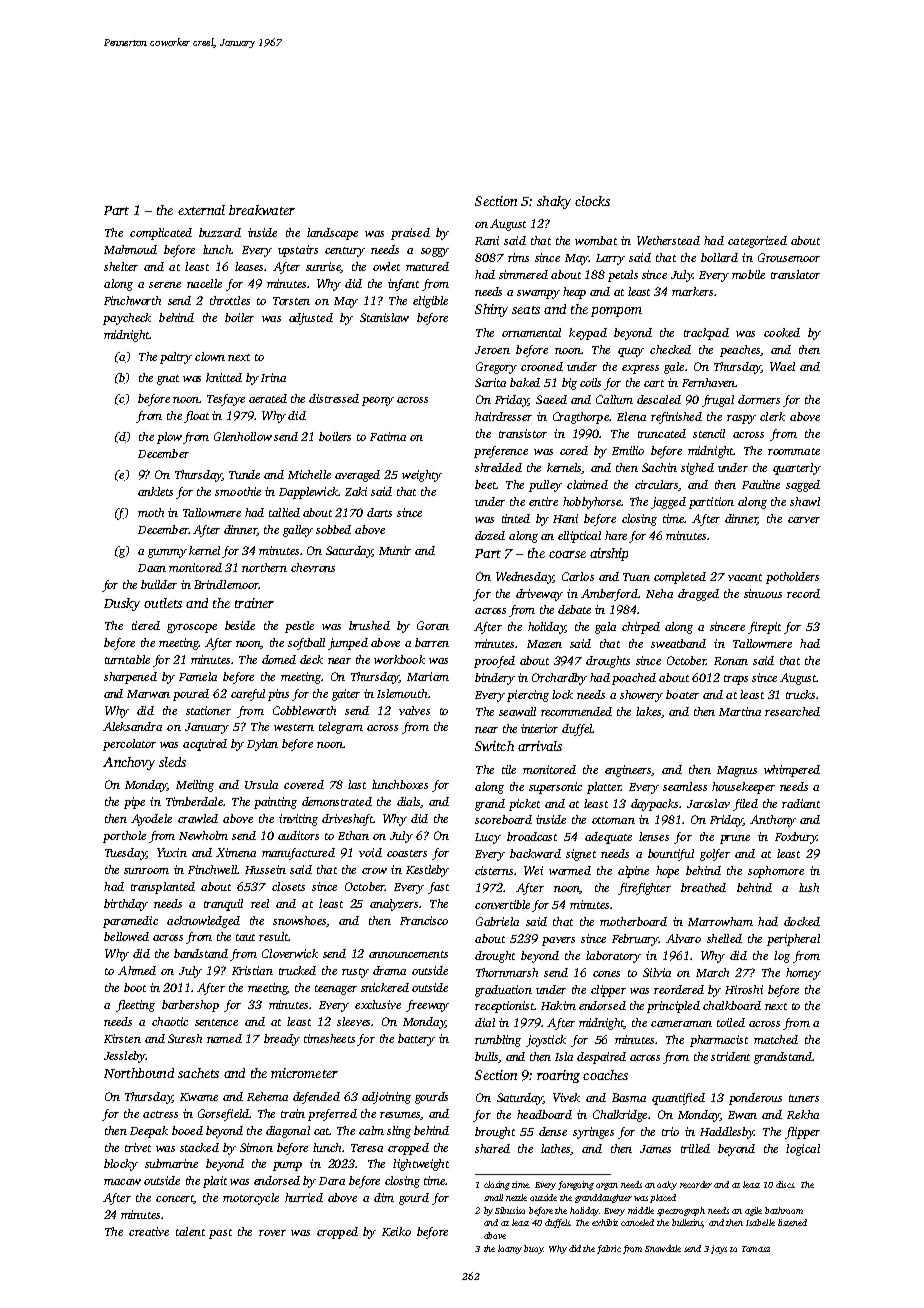 Image resolution: width=924 pixels, height=1308 pixels. What do you see at coordinates (199, 1147) in the screenshot?
I see `stacked` at bounding box center [199, 1147].
